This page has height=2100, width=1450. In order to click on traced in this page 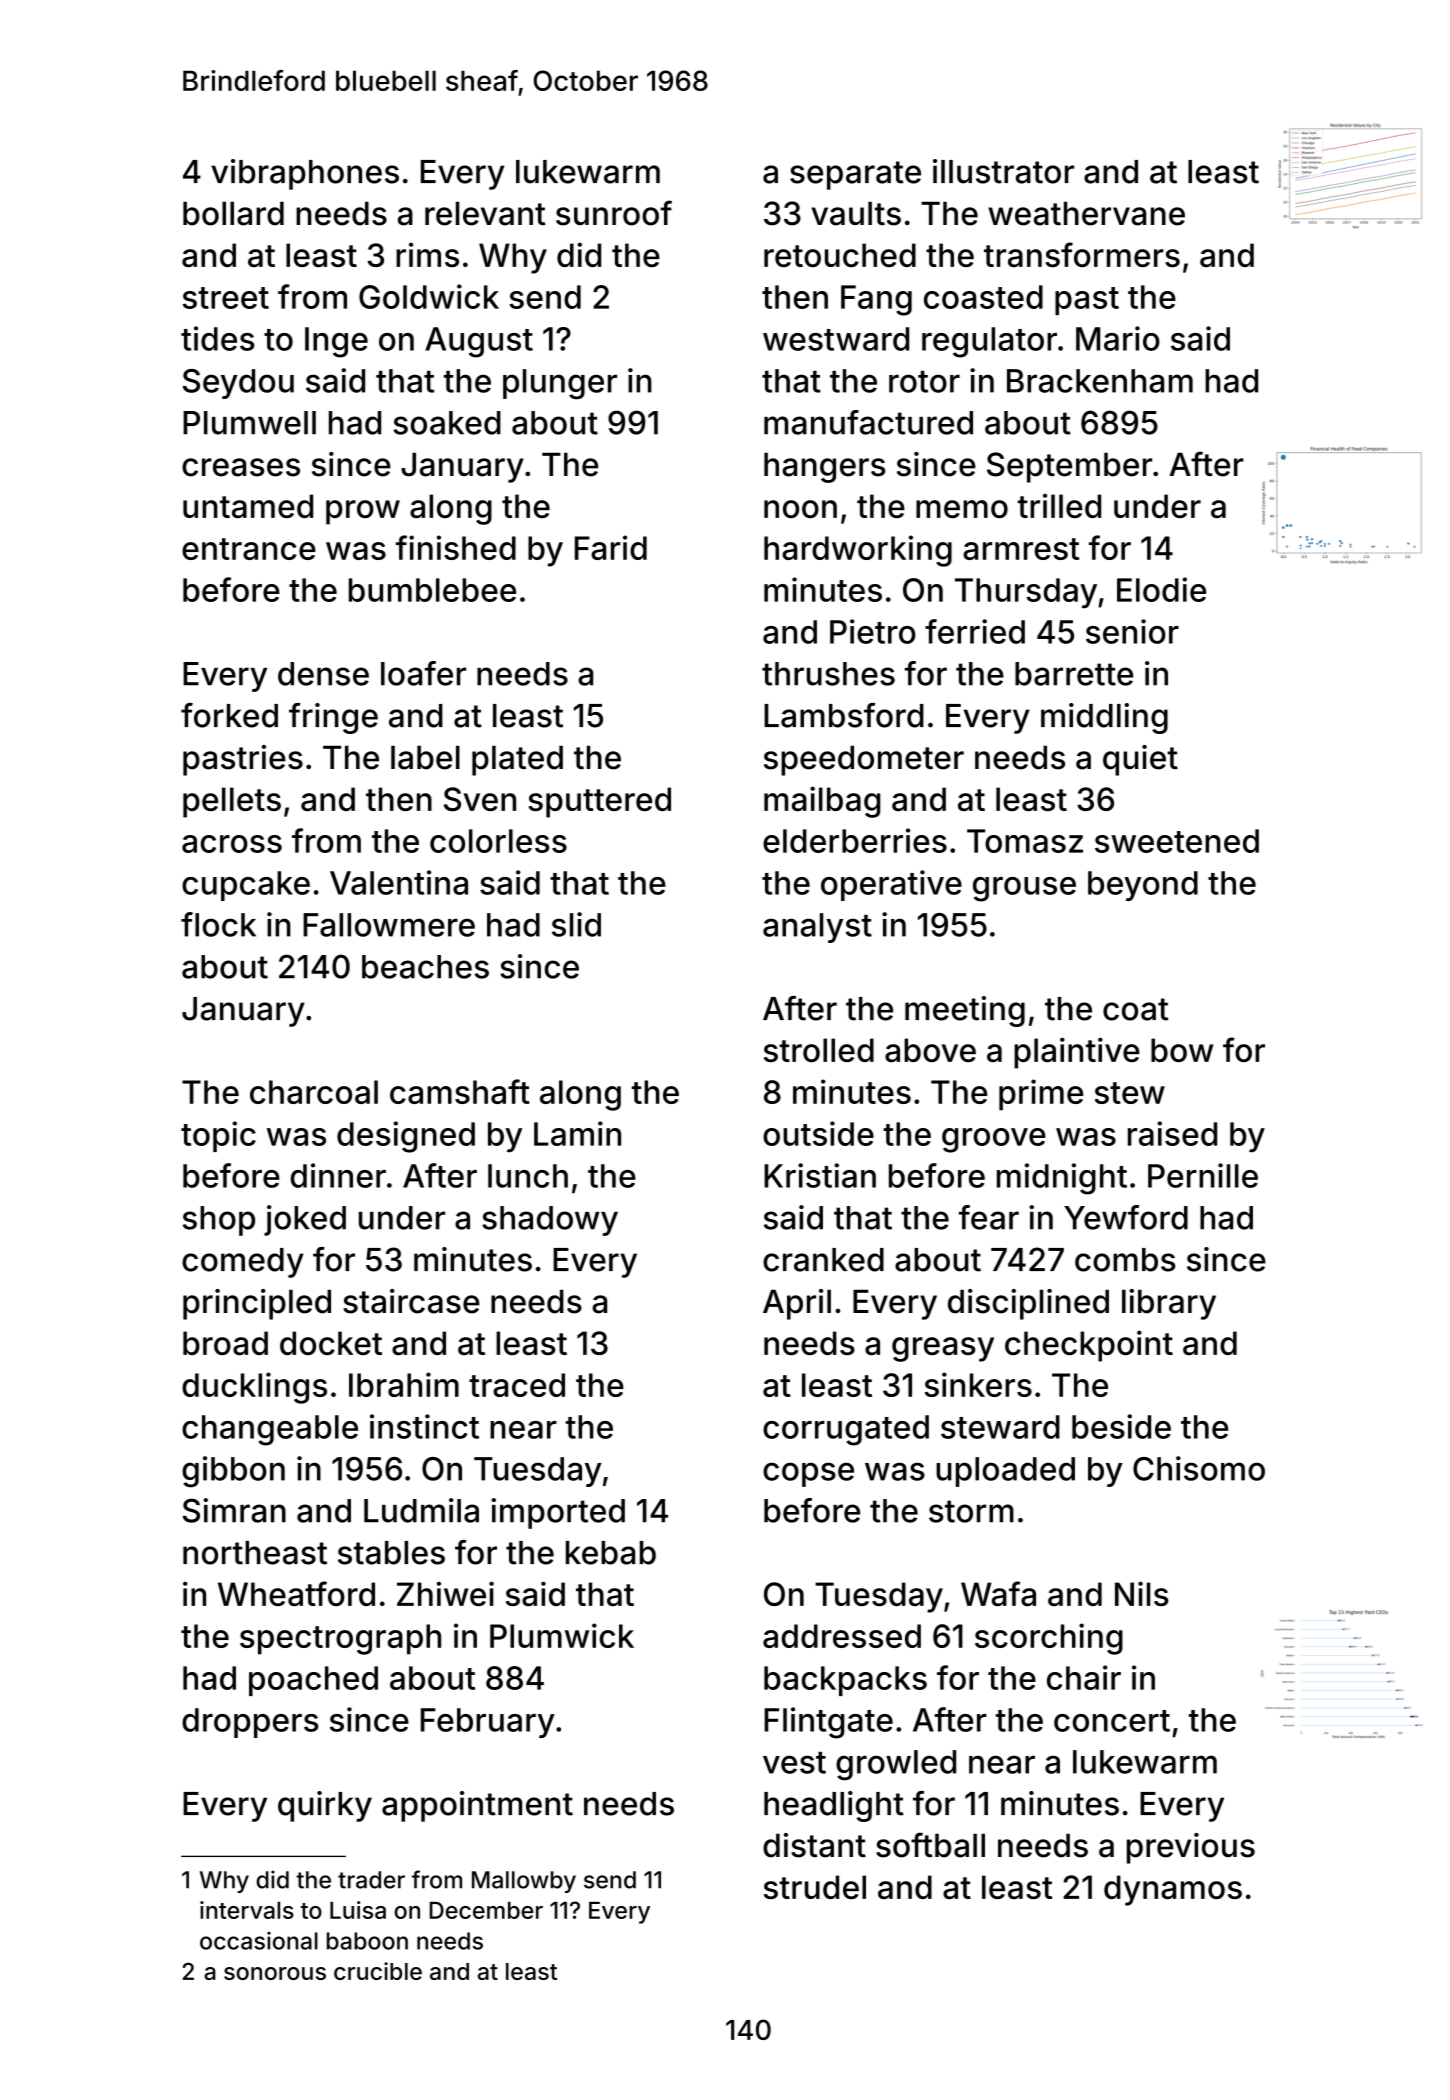, I will do `click(517, 1385)`.
